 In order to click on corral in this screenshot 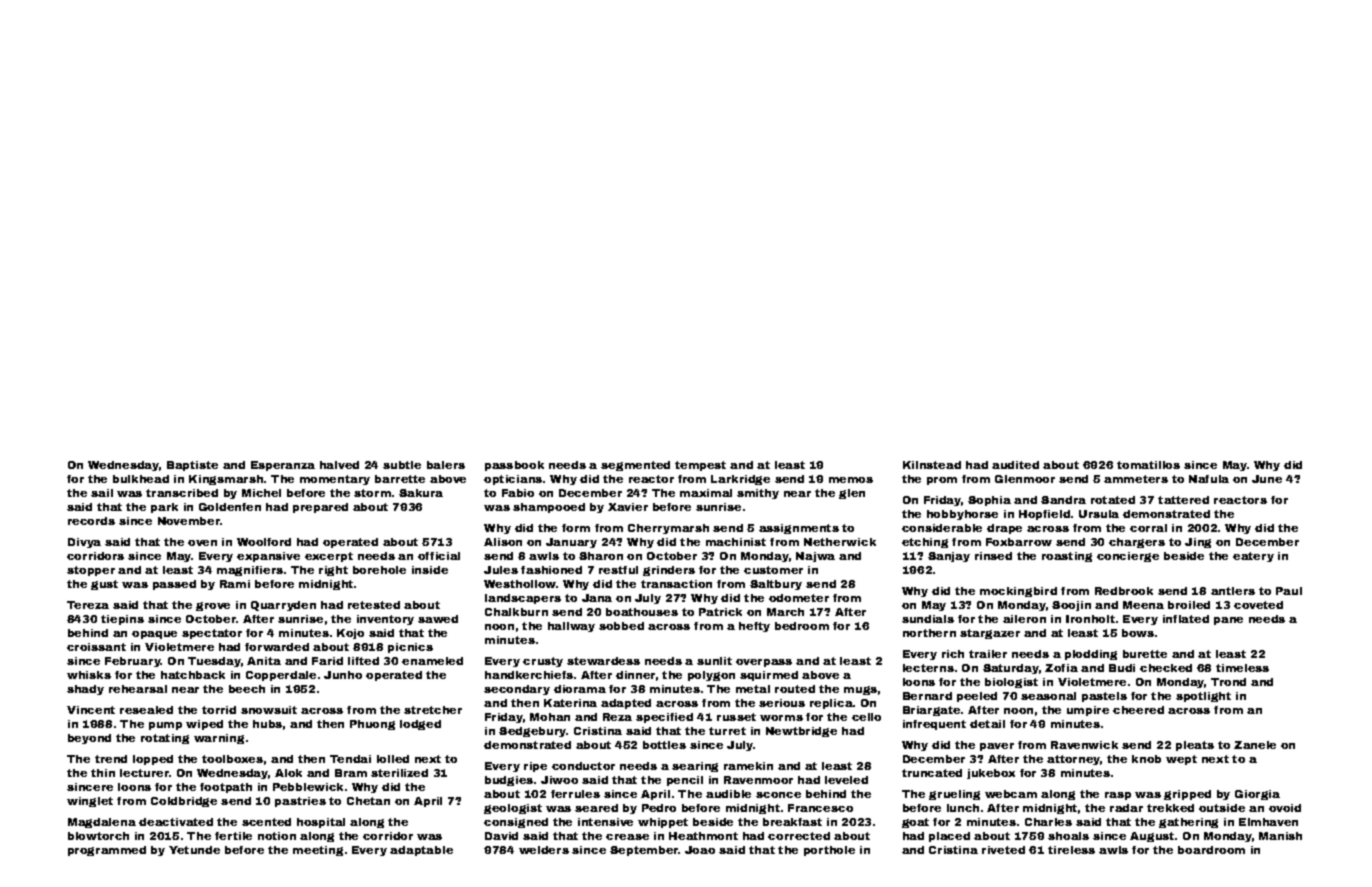, I will do `click(1148, 528)`.
